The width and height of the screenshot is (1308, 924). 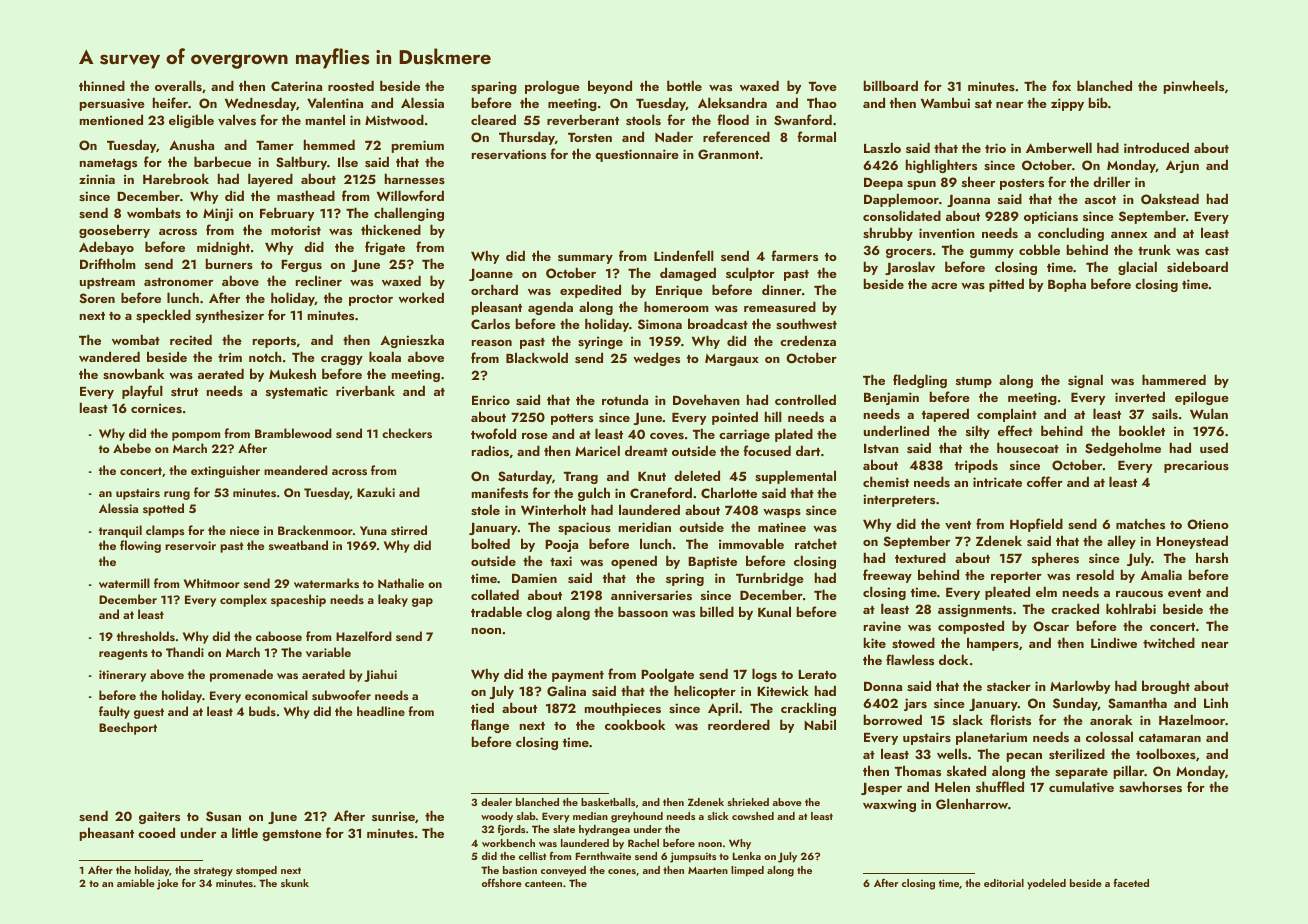 What do you see at coordinates (295, 883) in the screenshot?
I see `skunk` at bounding box center [295, 883].
